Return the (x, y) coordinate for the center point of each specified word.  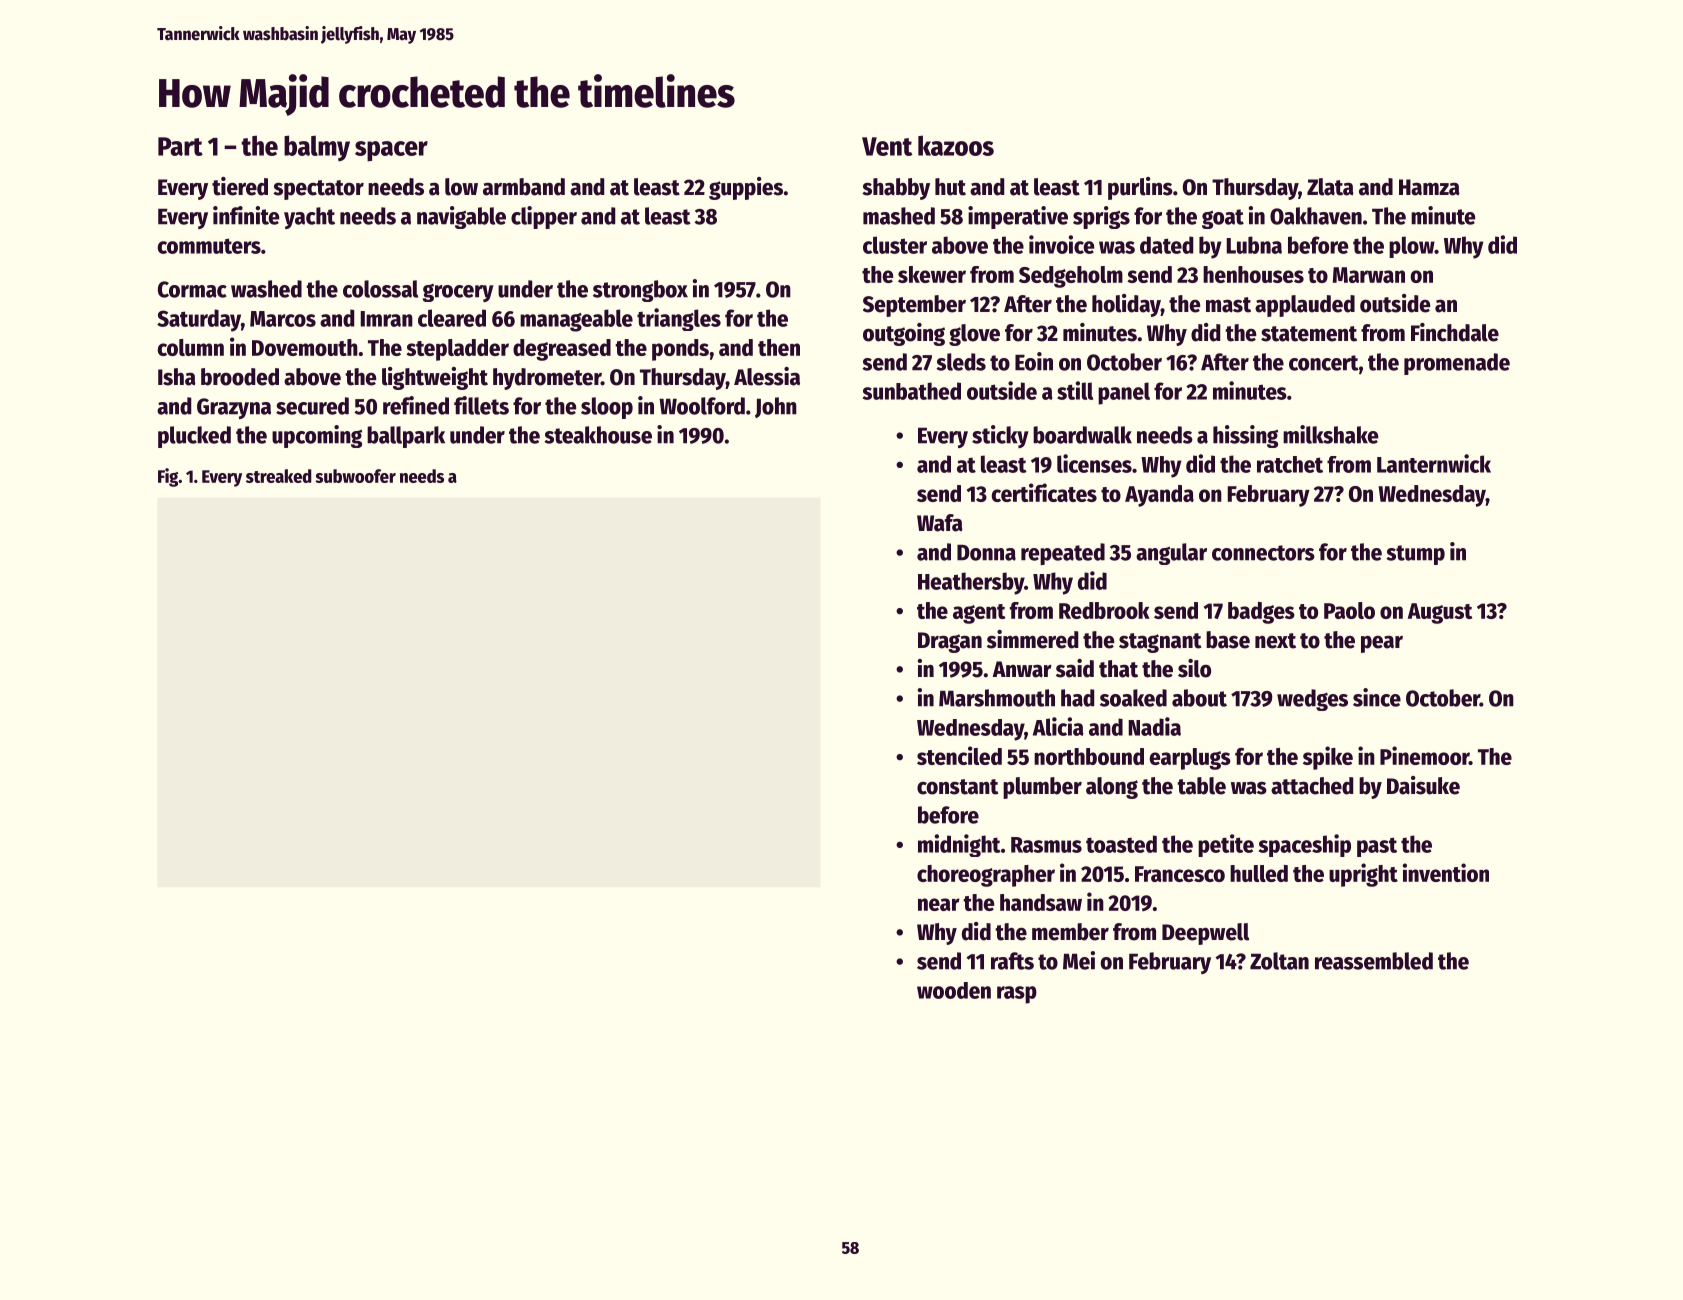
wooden (954, 990)
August (1440, 613)
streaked (278, 476)
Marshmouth (997, 698)
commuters (209, 246)
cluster (895, 245)
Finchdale (1455, 332)
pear (1382, 644)
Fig (168, 477)
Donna (986, 553)
